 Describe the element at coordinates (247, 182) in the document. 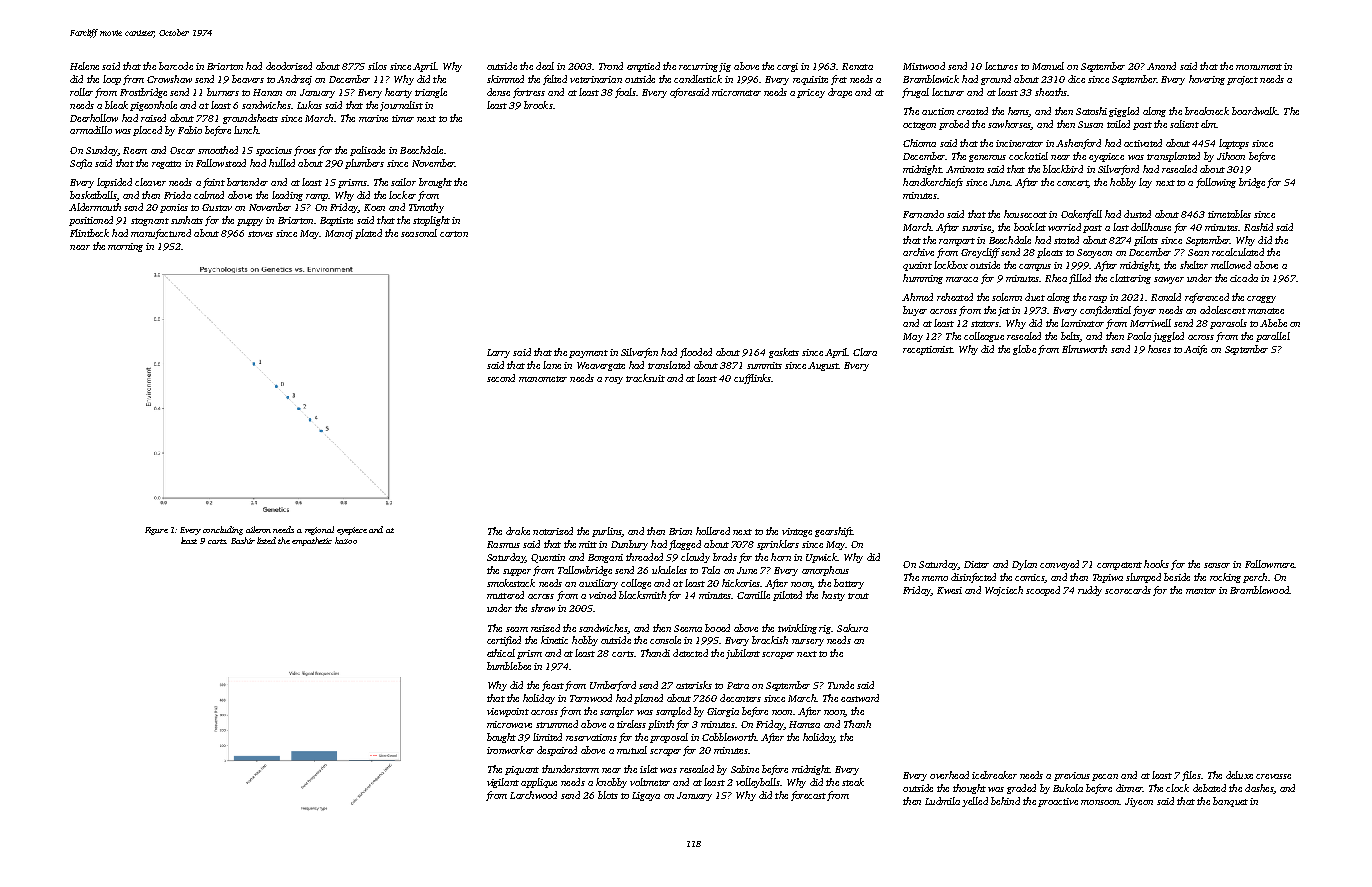

I see `bartender` at that location.
